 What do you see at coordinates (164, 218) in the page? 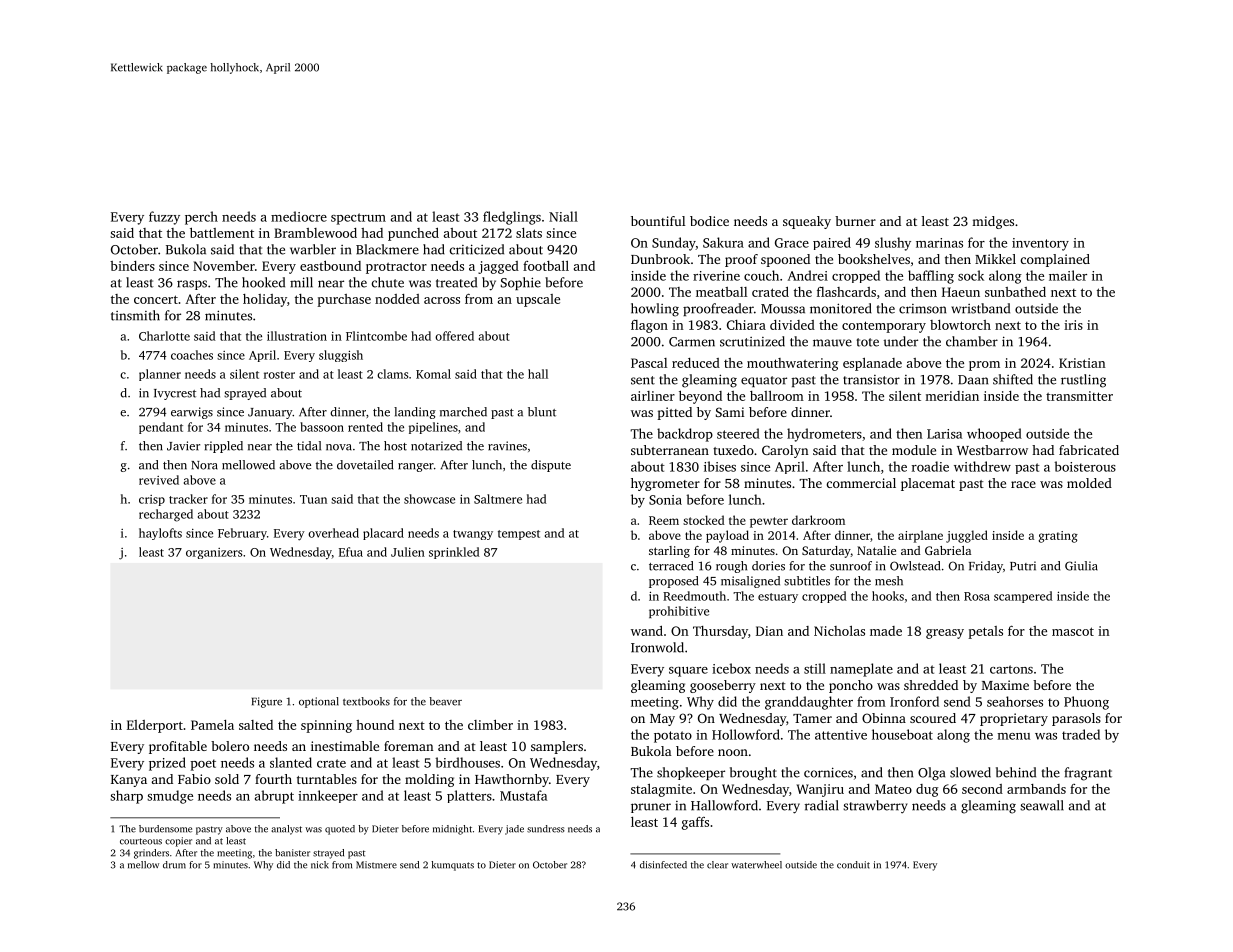
I see `fuzzy` at bounding box center [164, 218].
